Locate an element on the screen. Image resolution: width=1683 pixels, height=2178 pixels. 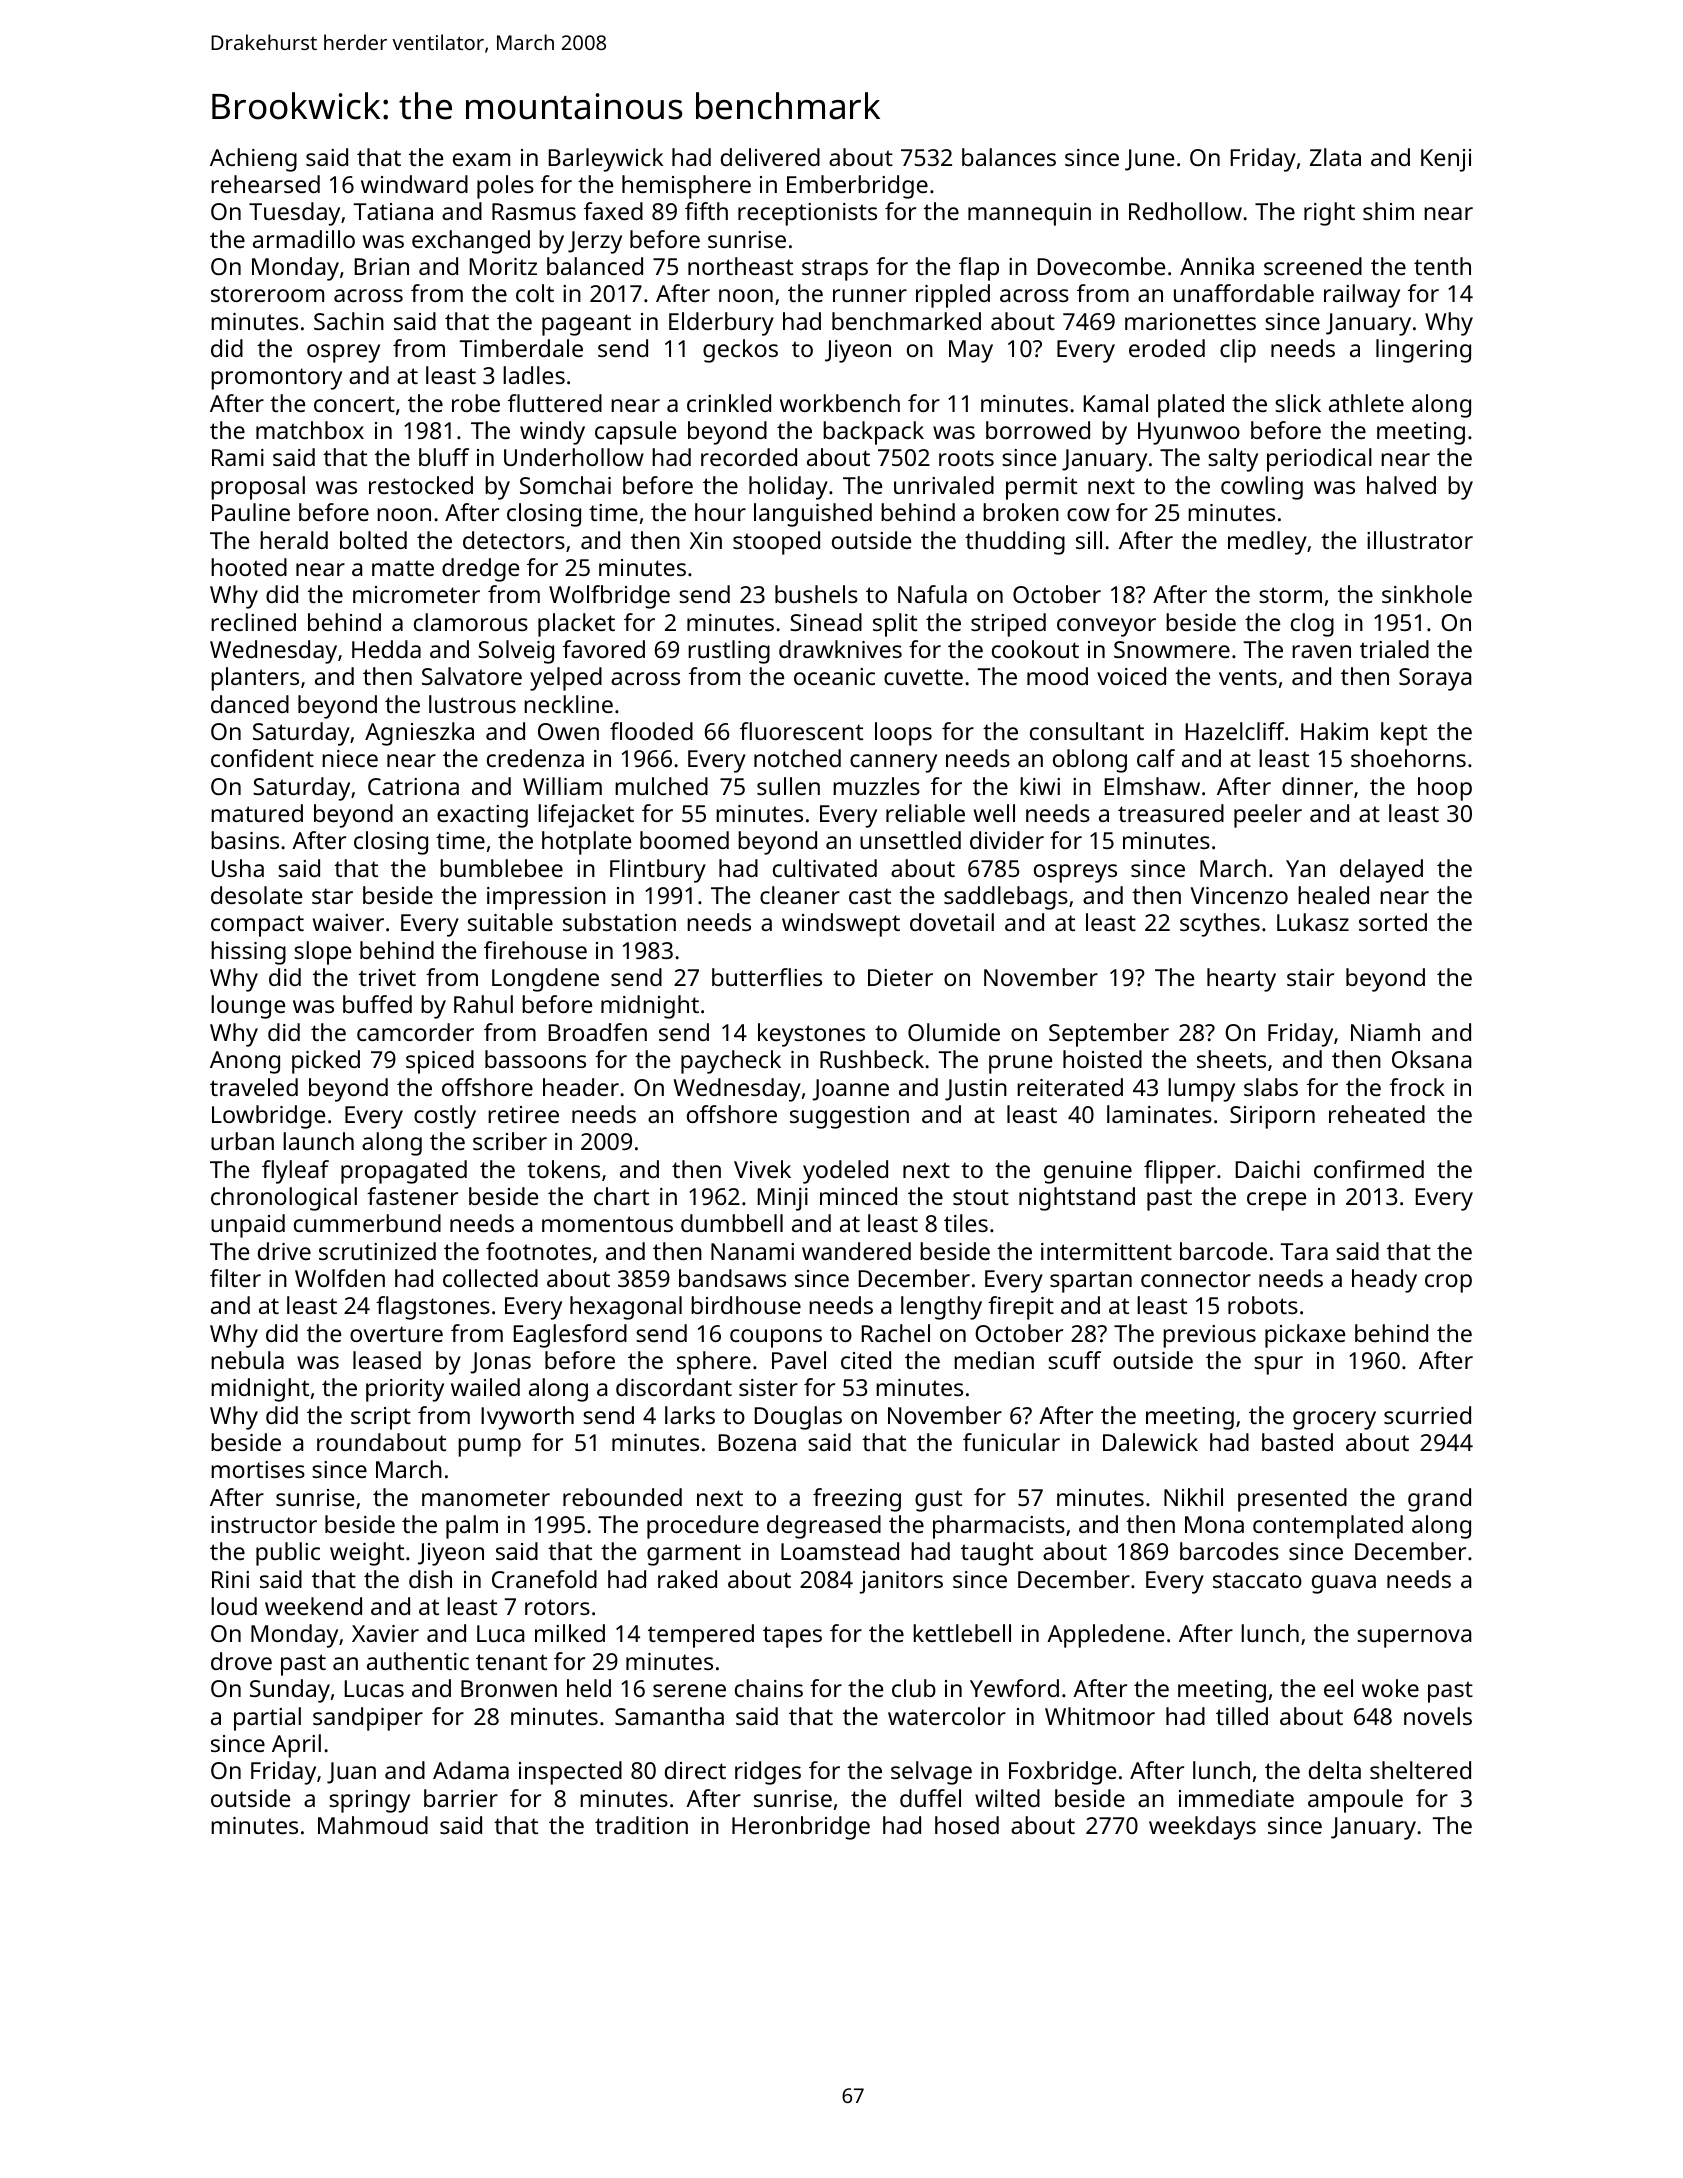
traveled is located at coordinates (254, 1087).
